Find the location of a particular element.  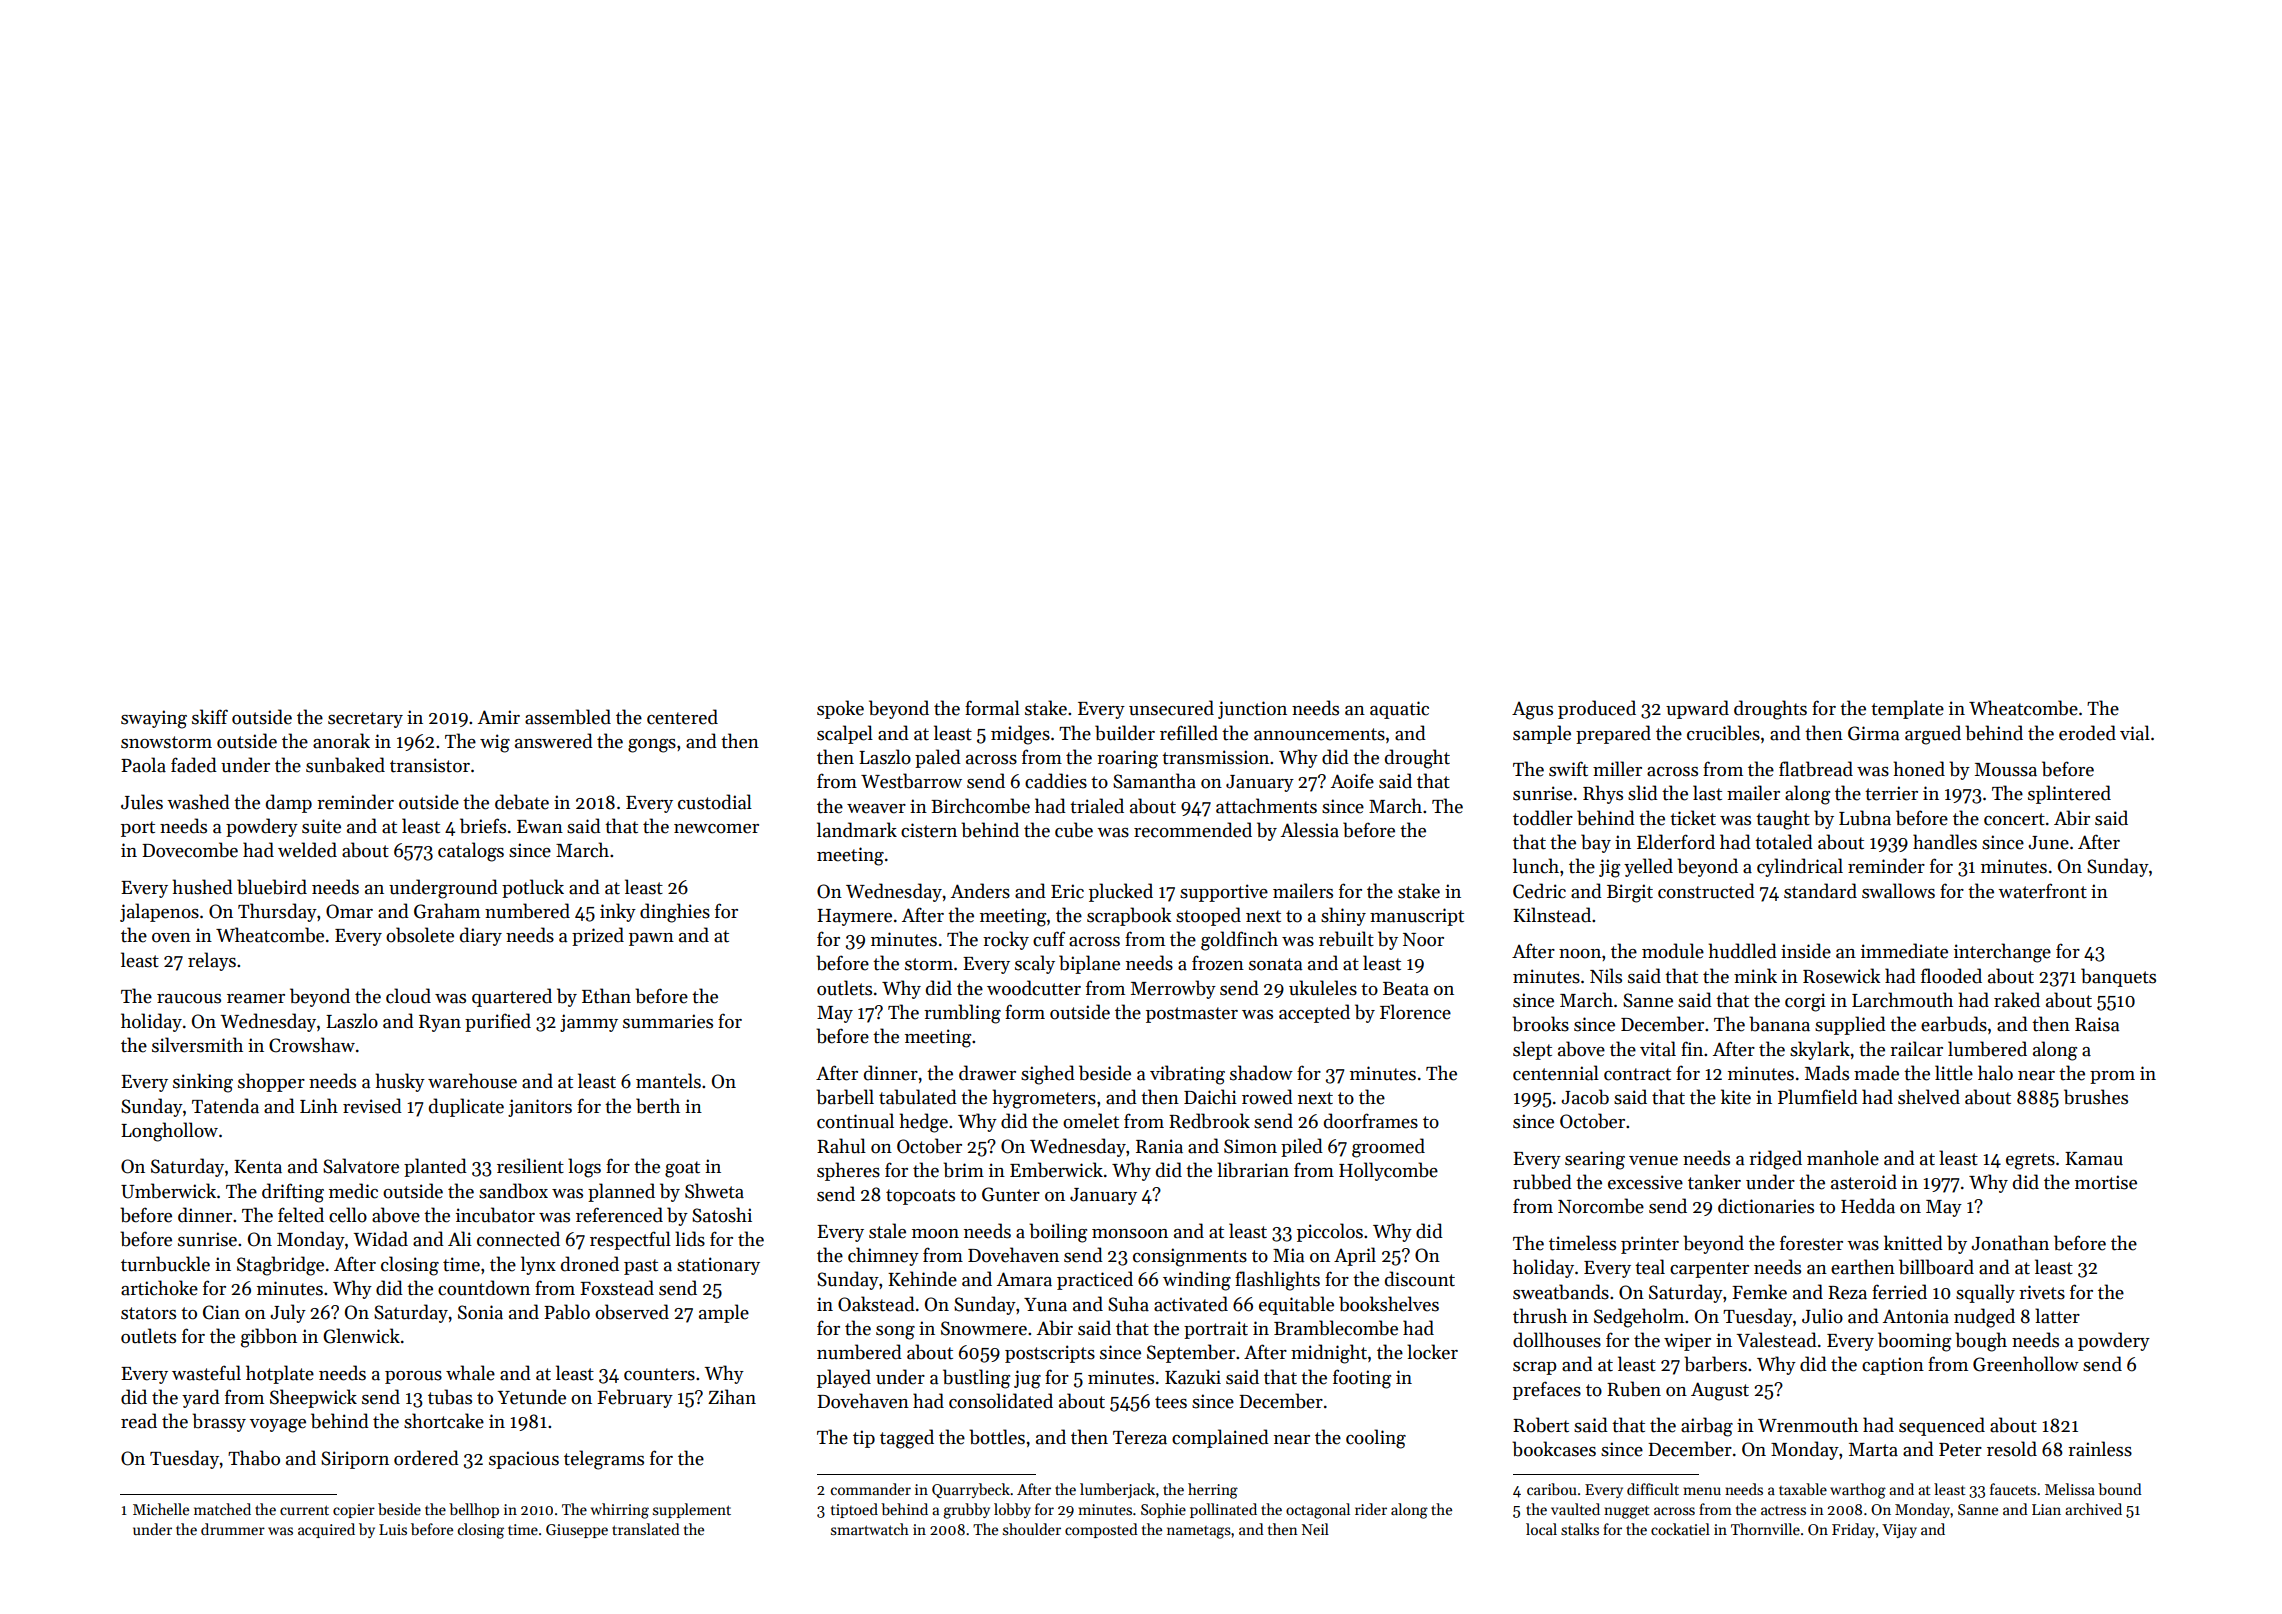

grubby is located at coordinates (966, 1511).
